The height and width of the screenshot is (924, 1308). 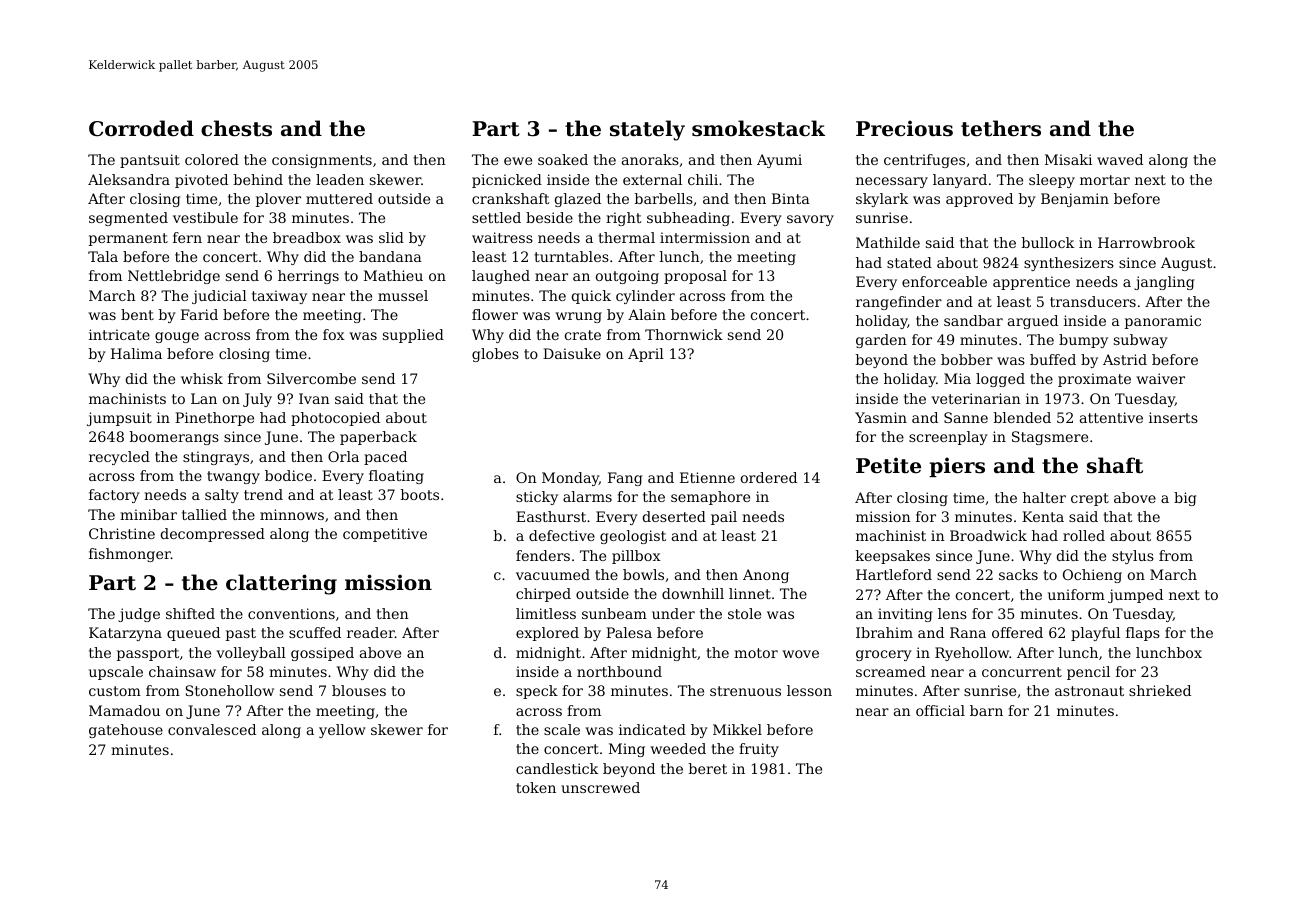 I want to click on token, so click(x=536, y=787).
